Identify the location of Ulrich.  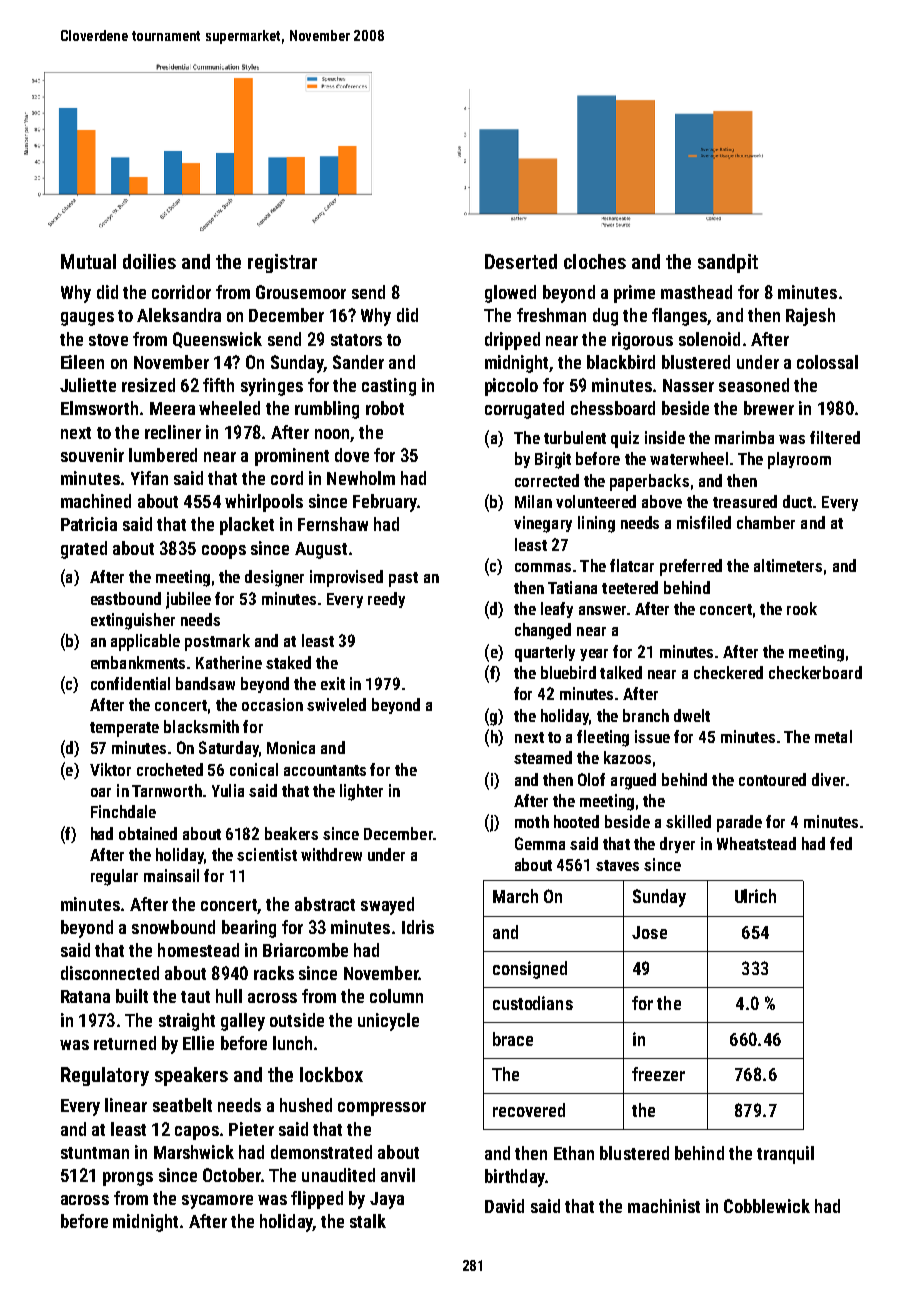
(755, 896).
